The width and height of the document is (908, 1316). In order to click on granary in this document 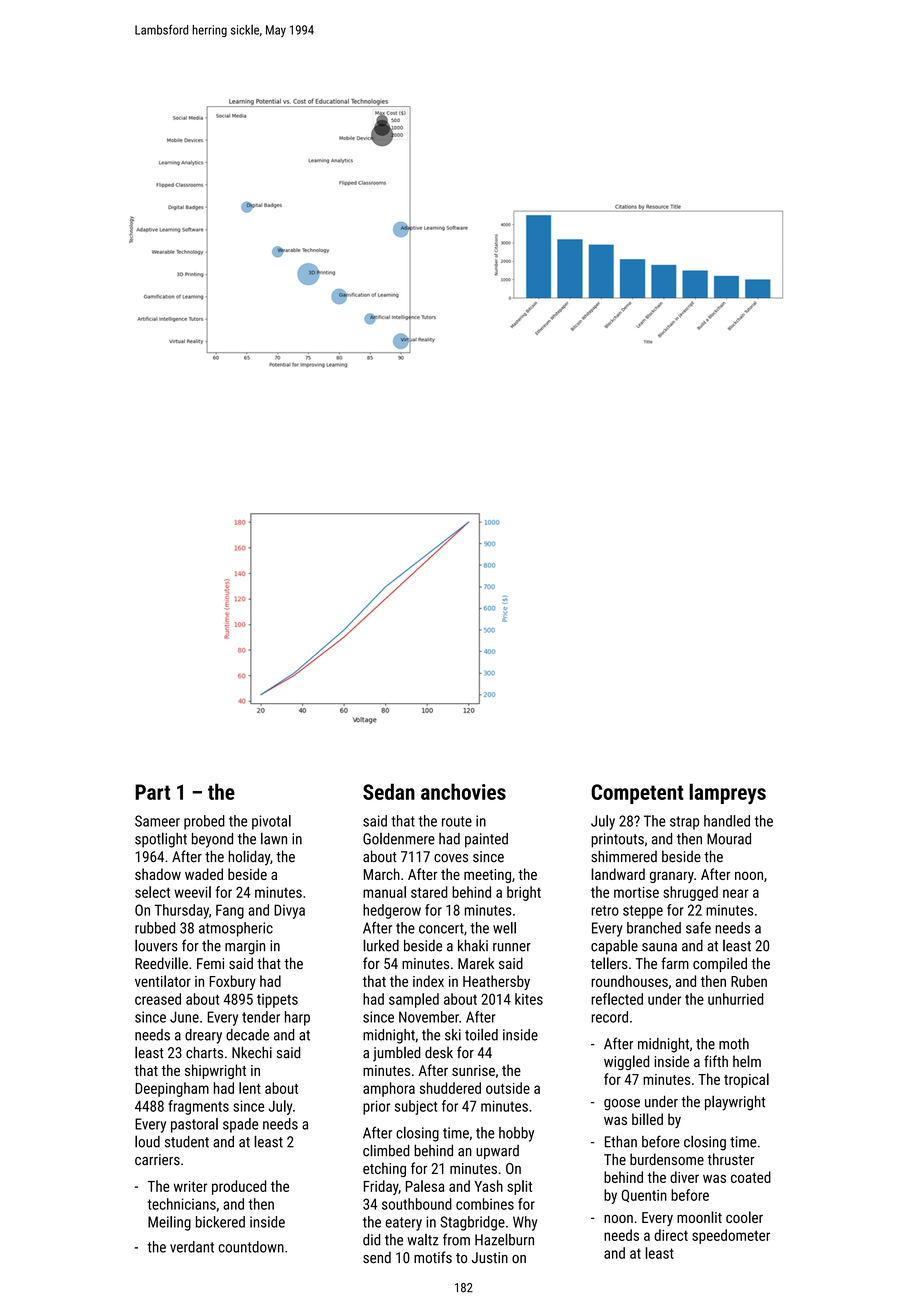, I will do `click(672, 877)`.
